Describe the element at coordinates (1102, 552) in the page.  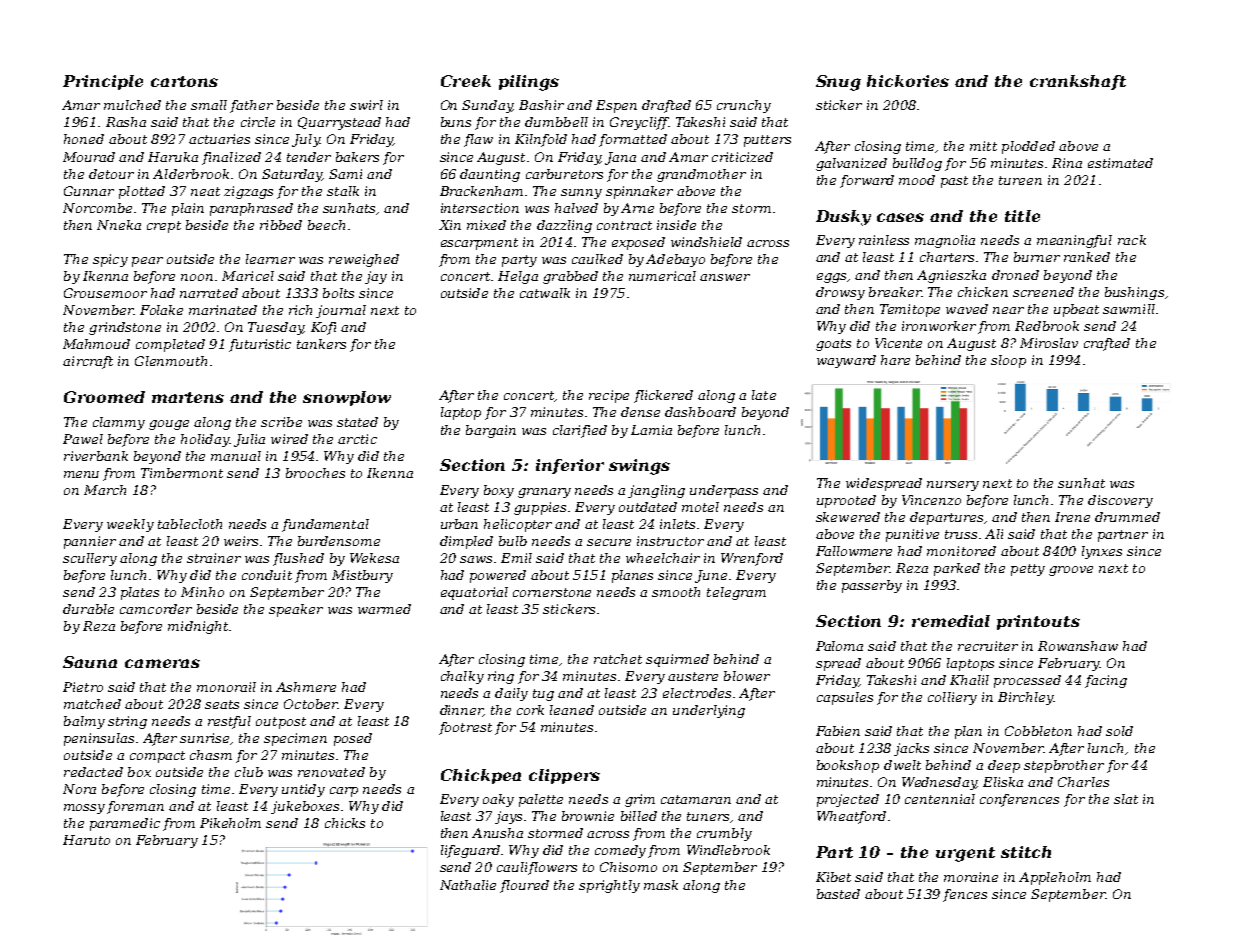
I see `lynxes` at that location.
